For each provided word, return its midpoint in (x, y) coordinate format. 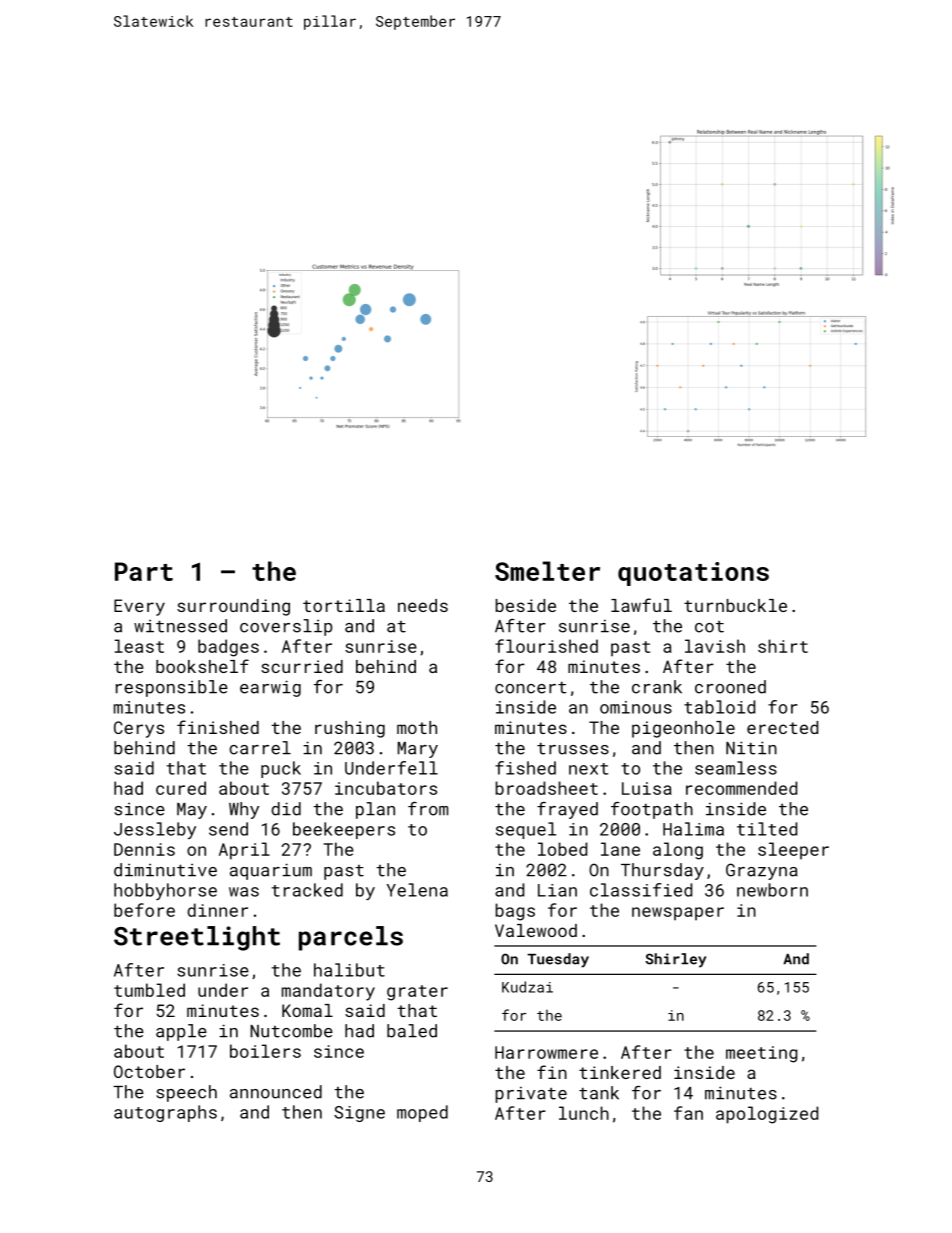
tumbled (149, 990)
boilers (265, 1051)
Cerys (139, 729)
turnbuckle (735, 605)
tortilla (344, 605)
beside (526, 605)
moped (422, 1113)
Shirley (675, 960)
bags (515, 912)
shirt (783, 646)
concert (531, 688)
